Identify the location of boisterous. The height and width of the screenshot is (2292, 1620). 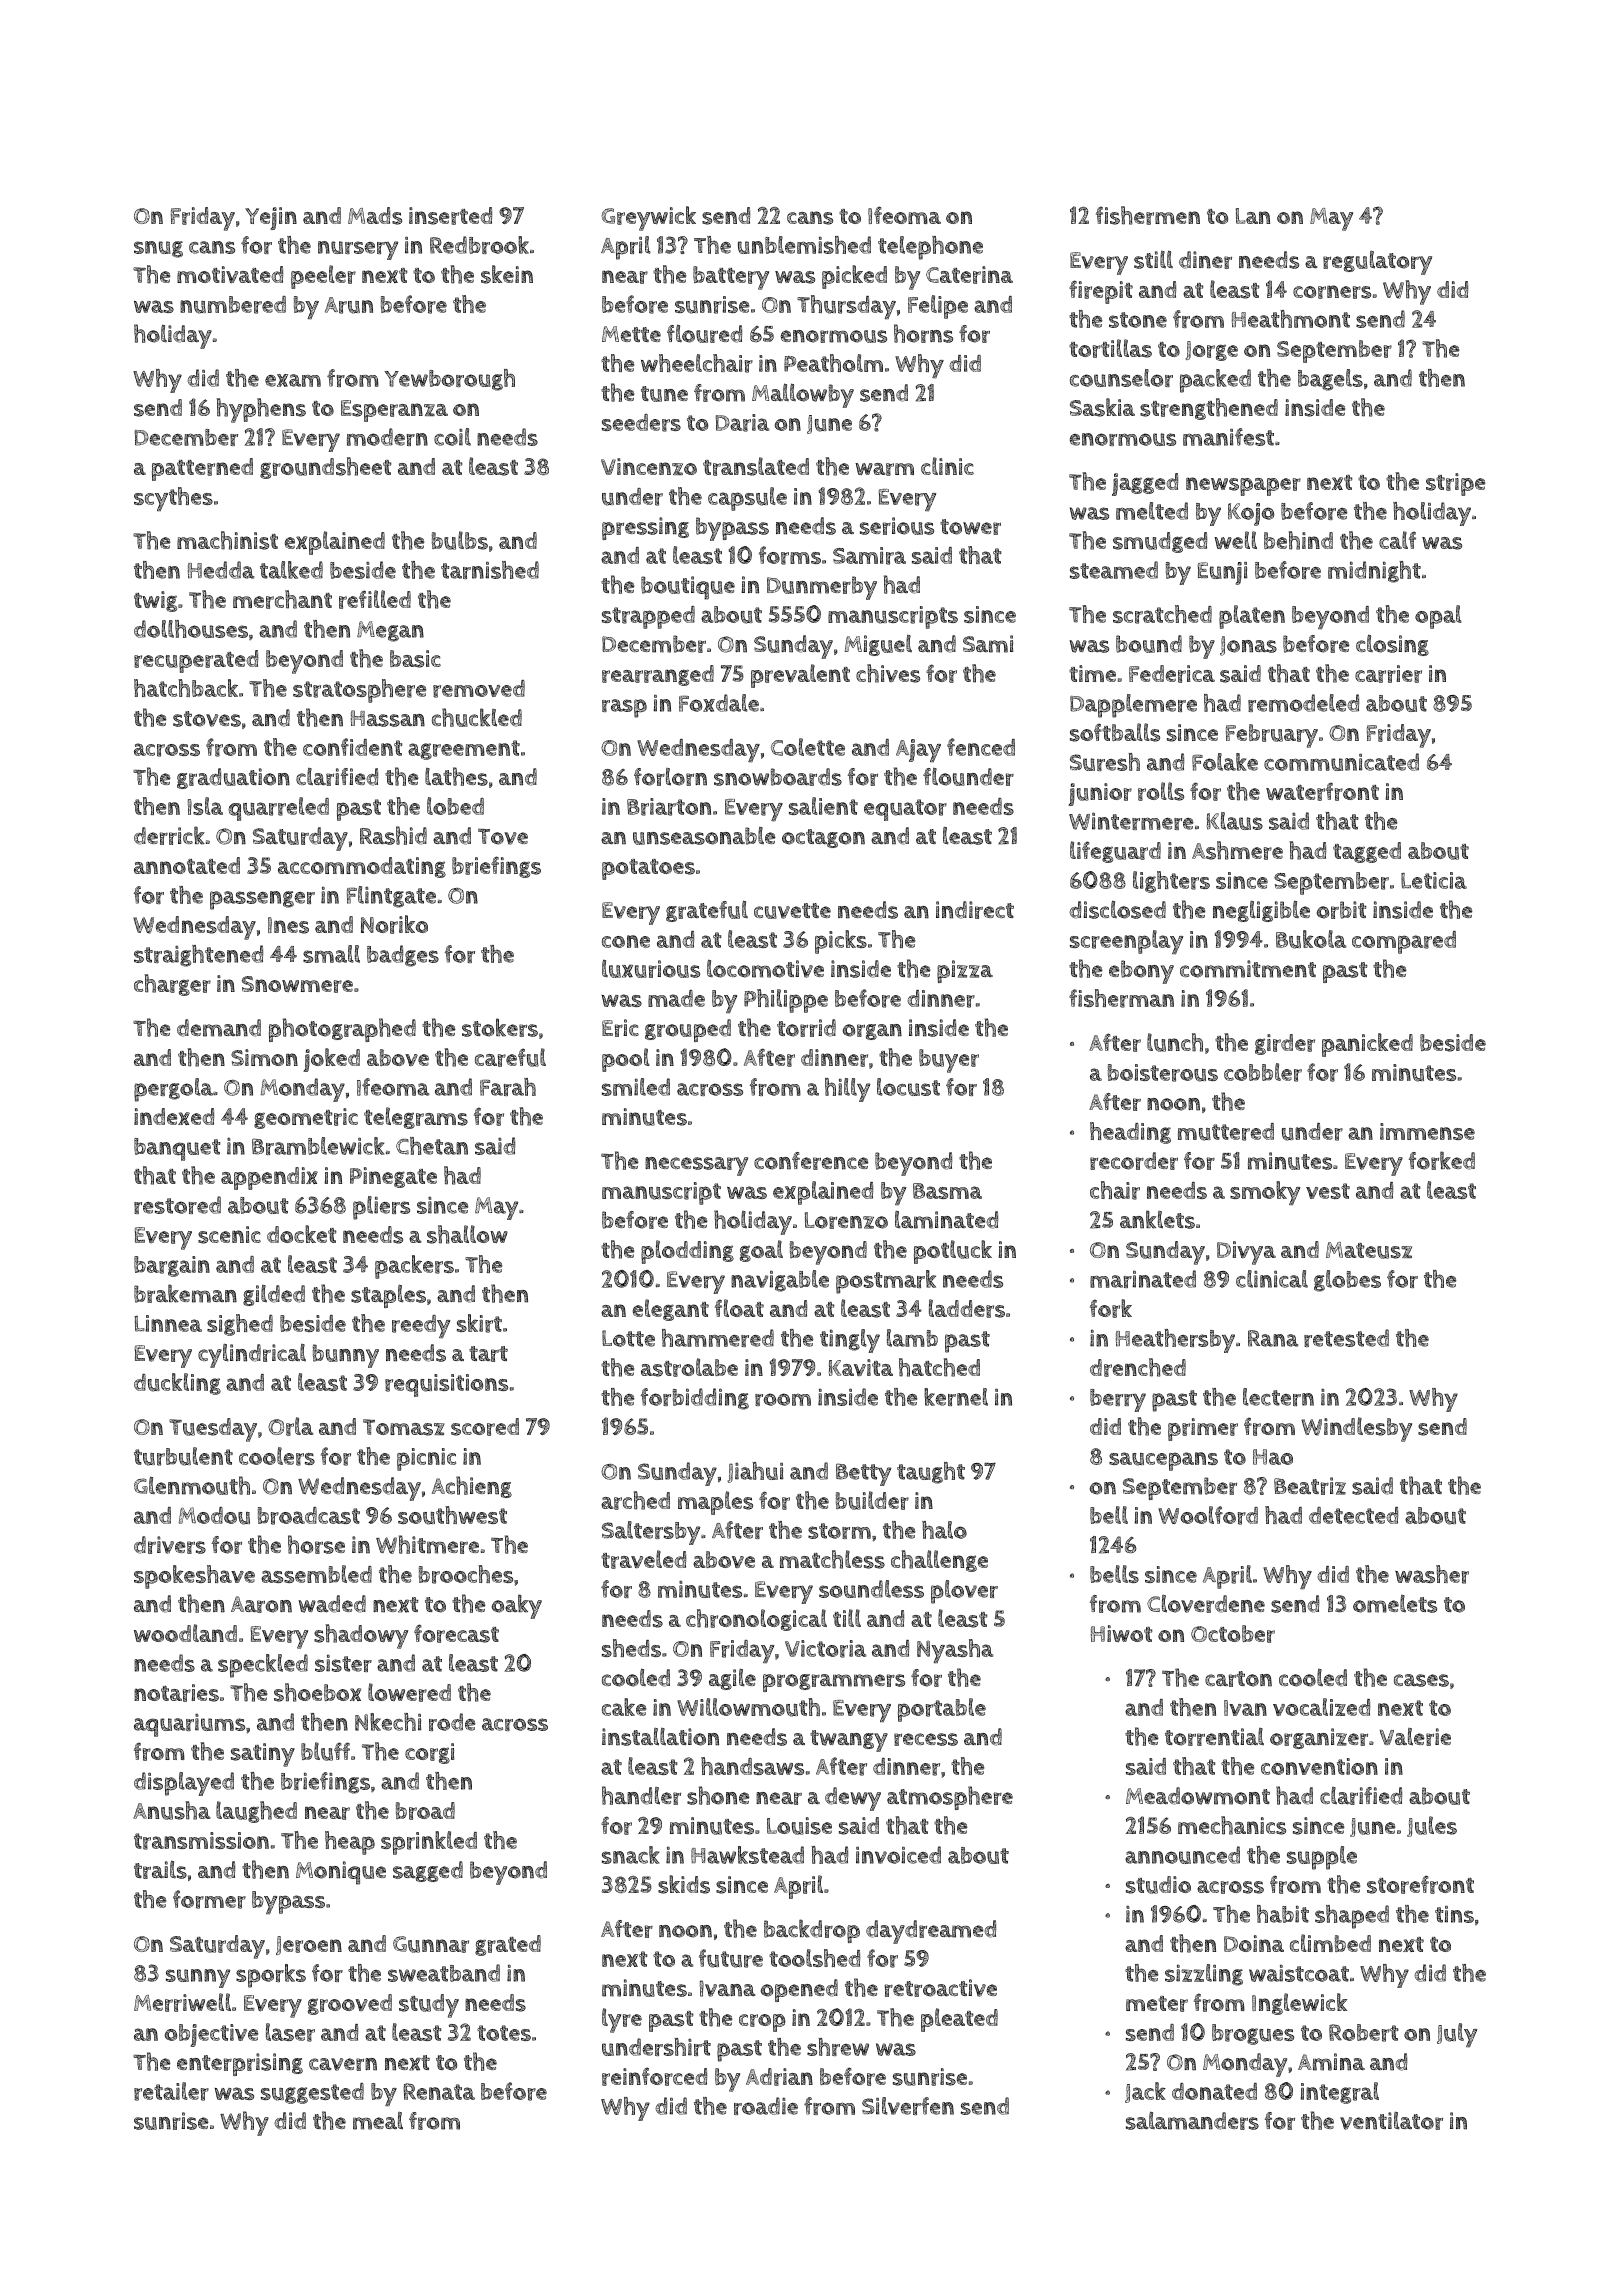
(1163, 1073).
